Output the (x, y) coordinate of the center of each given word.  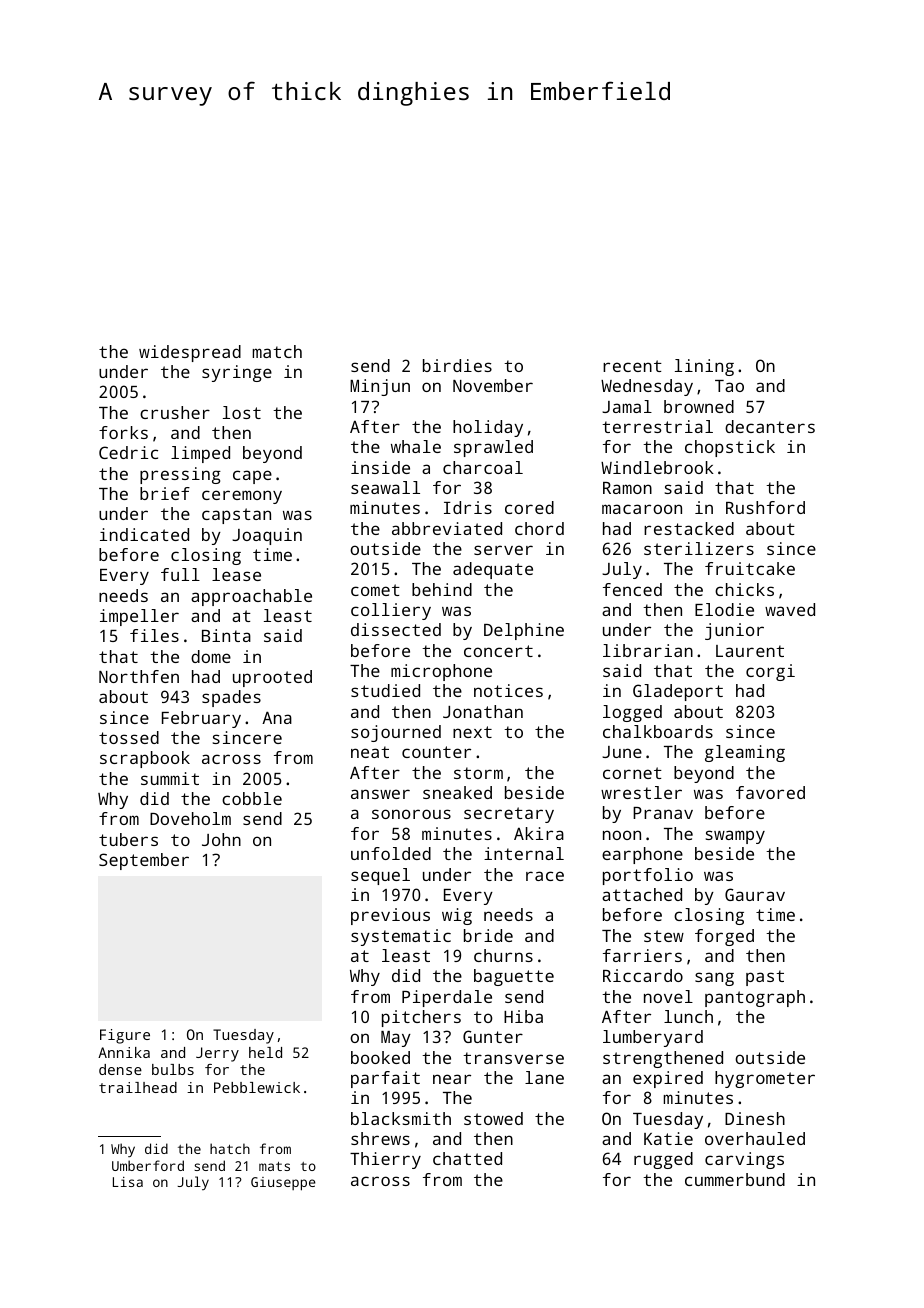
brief (165, 493)
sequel (380, 876)
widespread (190, 353)
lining (704, 367)
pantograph (755, 998)
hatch (230, 1148)
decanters (770, 426)
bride (488, 935)
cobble (252, 798)
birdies (457, 365)
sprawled (493, 448)
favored (770, 792)
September (144, 861)
